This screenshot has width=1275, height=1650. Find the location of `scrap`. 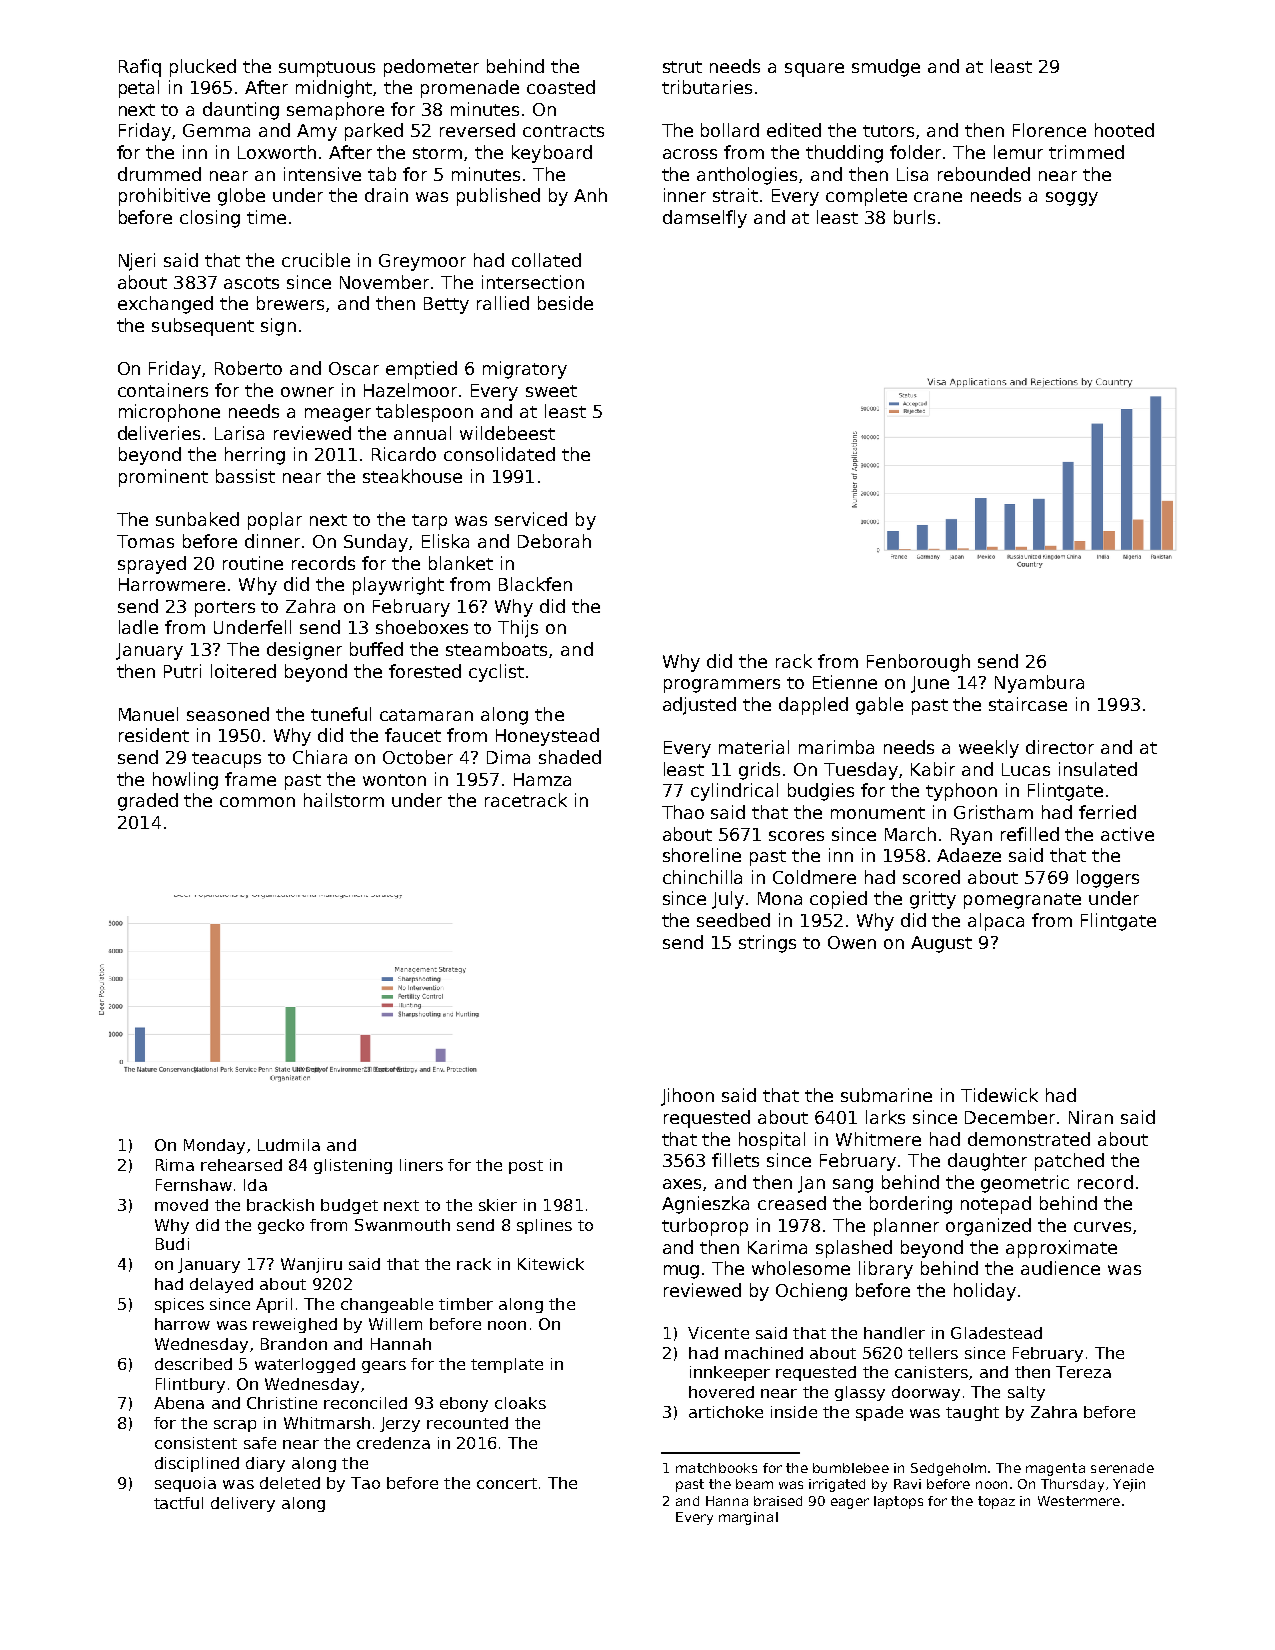

scrap is located at coordinates (235, 1426).
